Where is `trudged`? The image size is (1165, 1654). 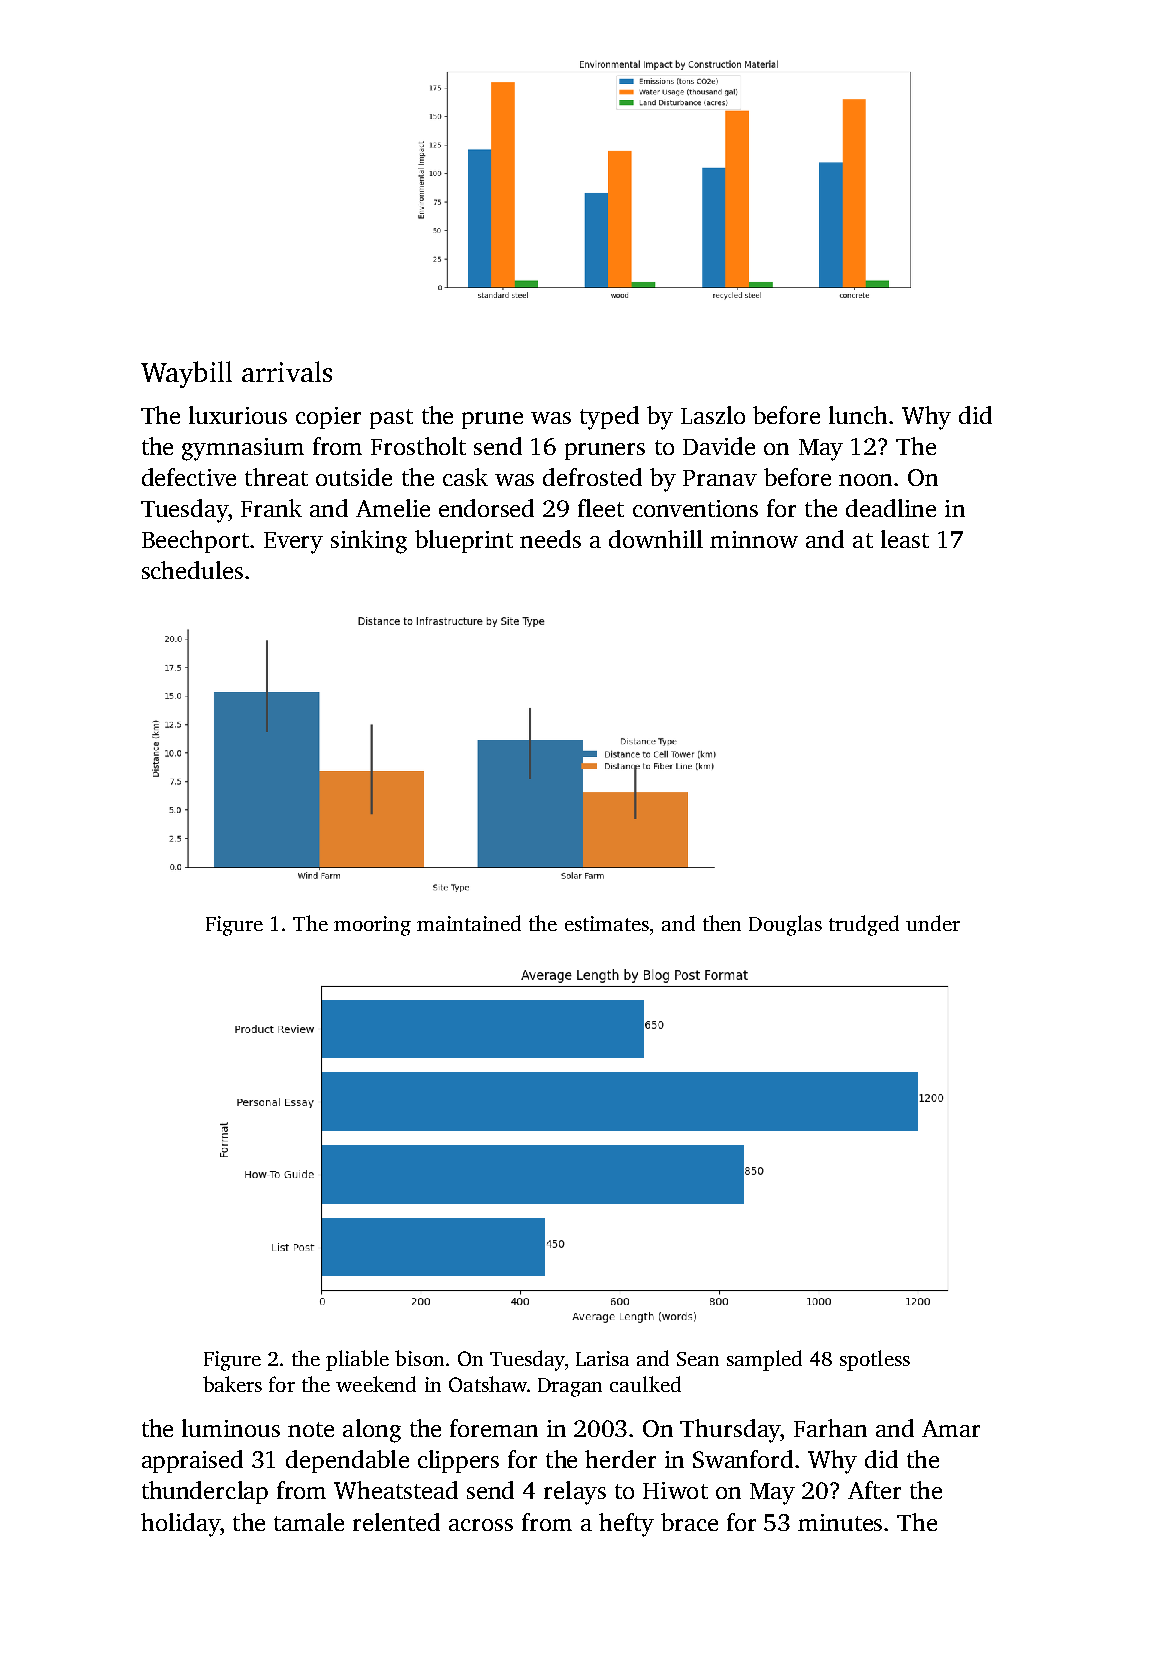 trudged is located at coordinates (864, 925).
